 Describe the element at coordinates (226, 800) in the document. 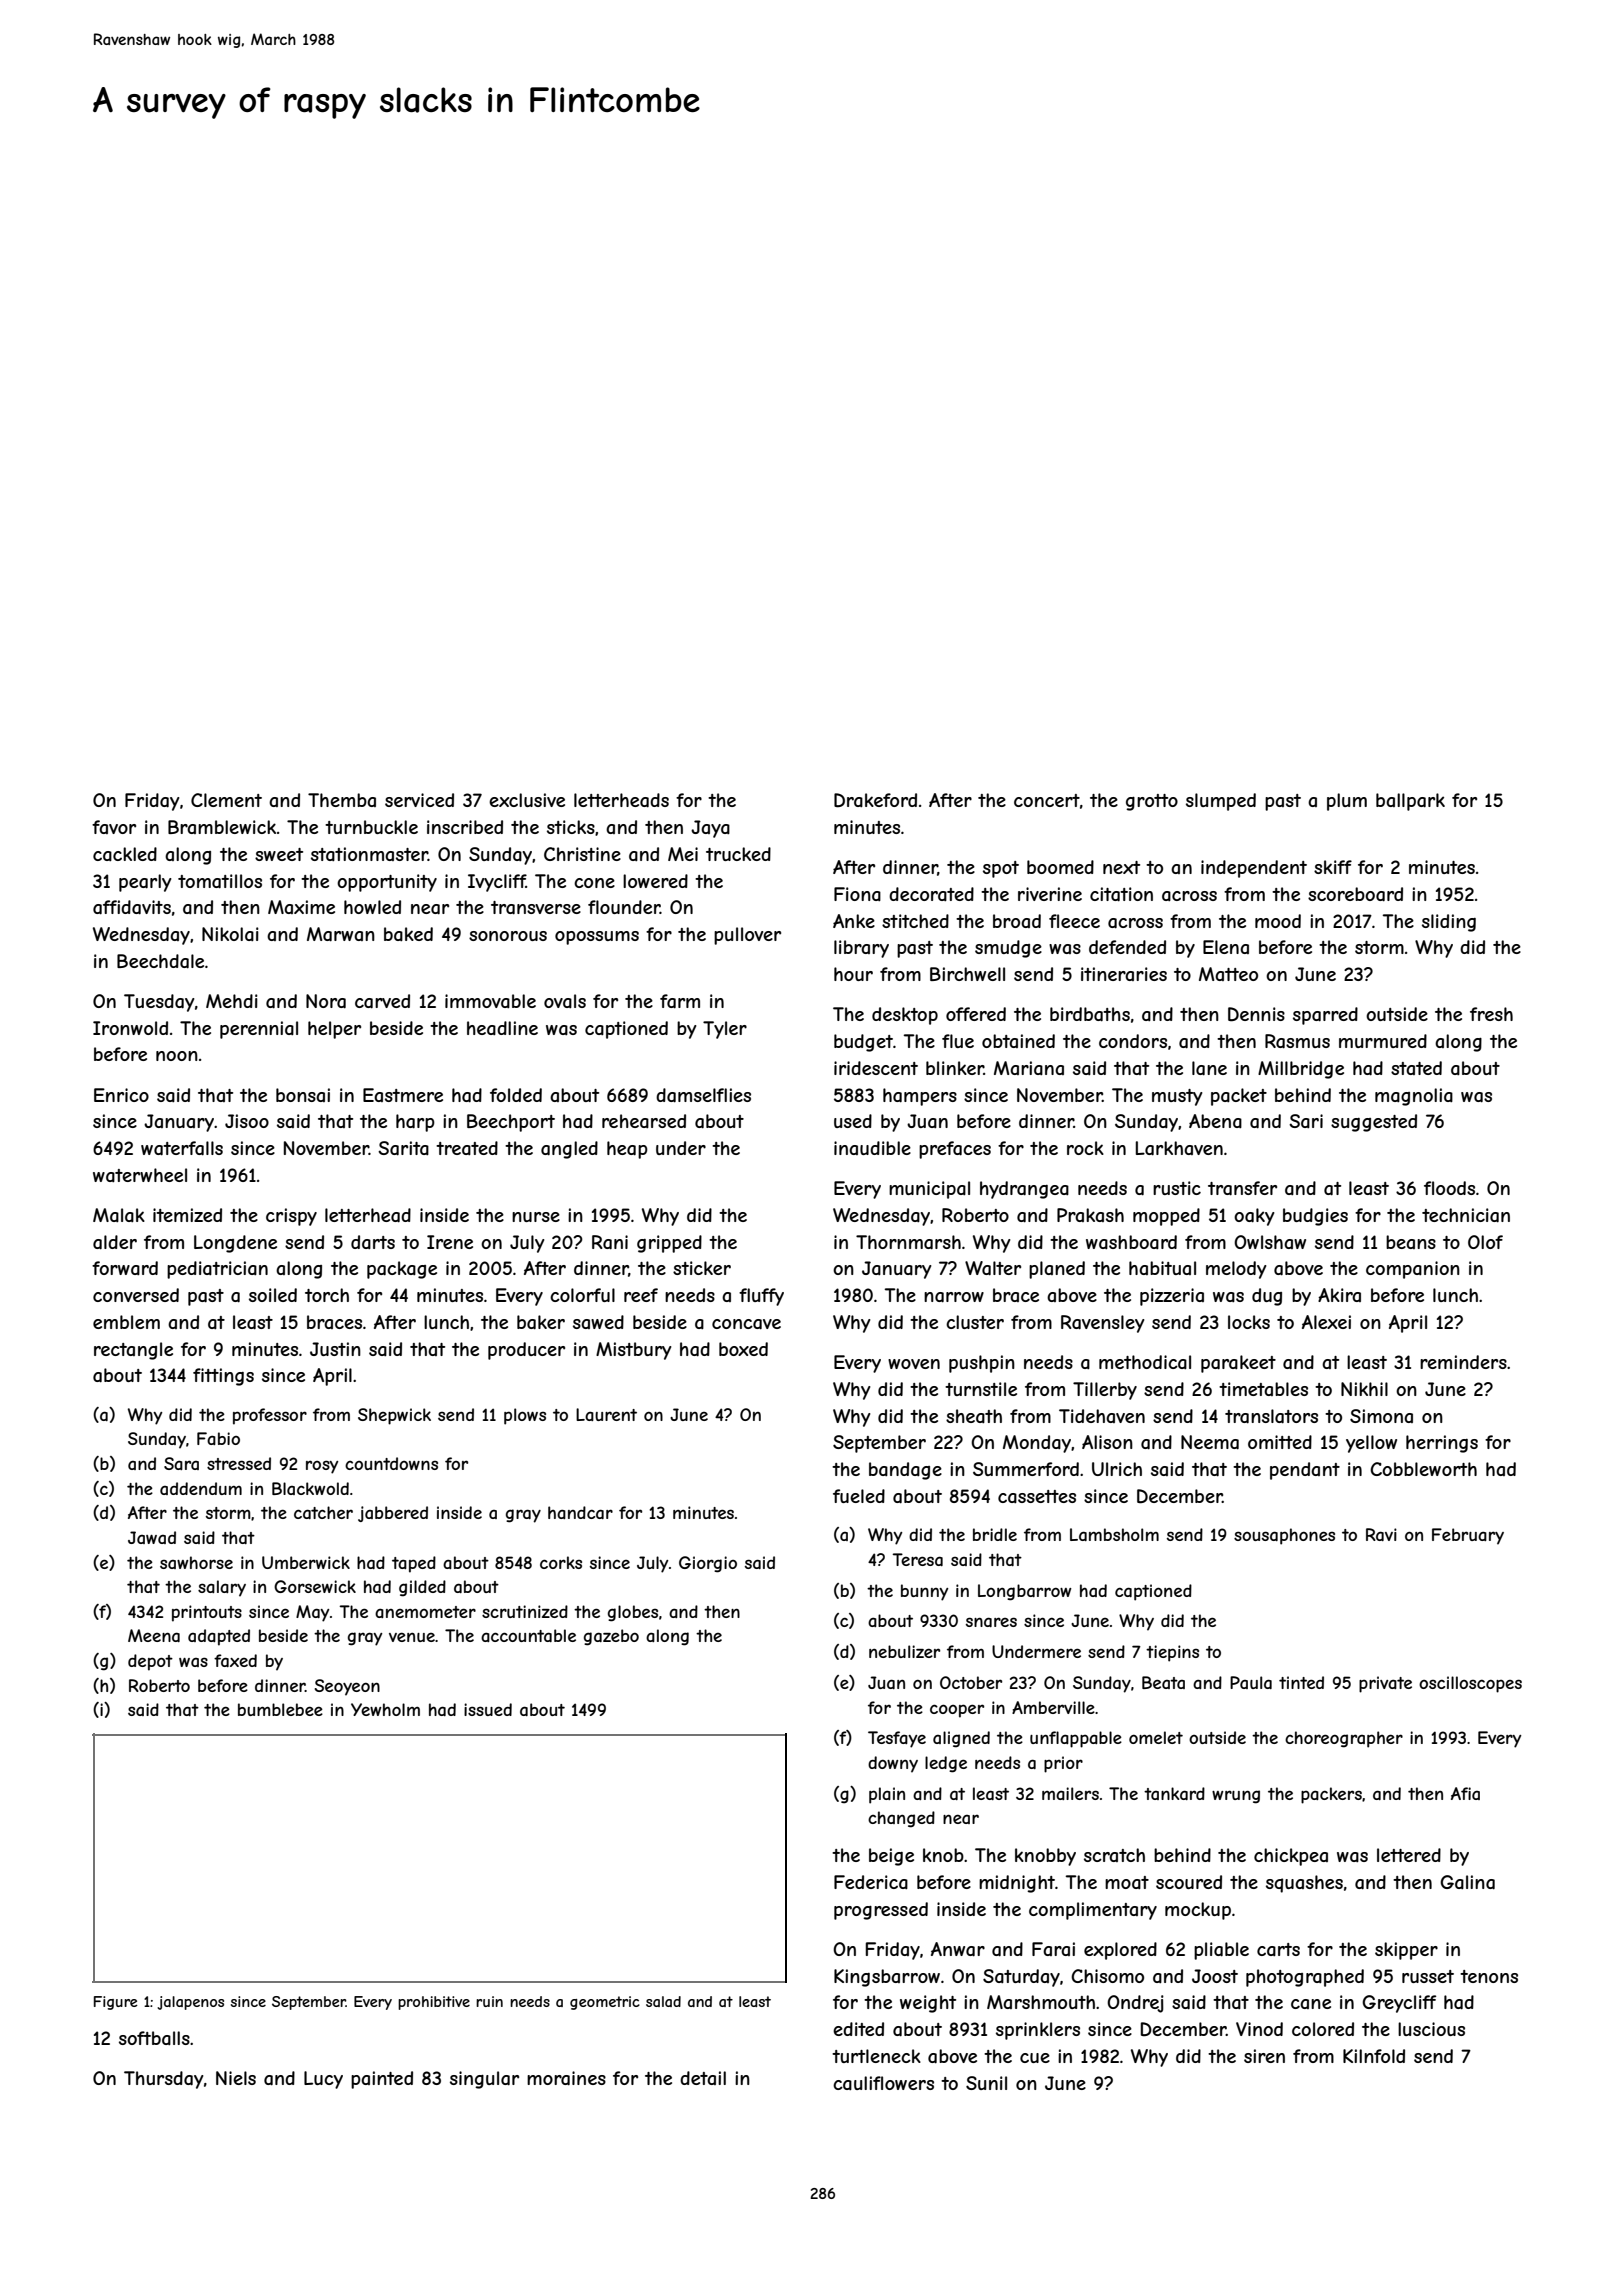

I see `Clement` at that location.
